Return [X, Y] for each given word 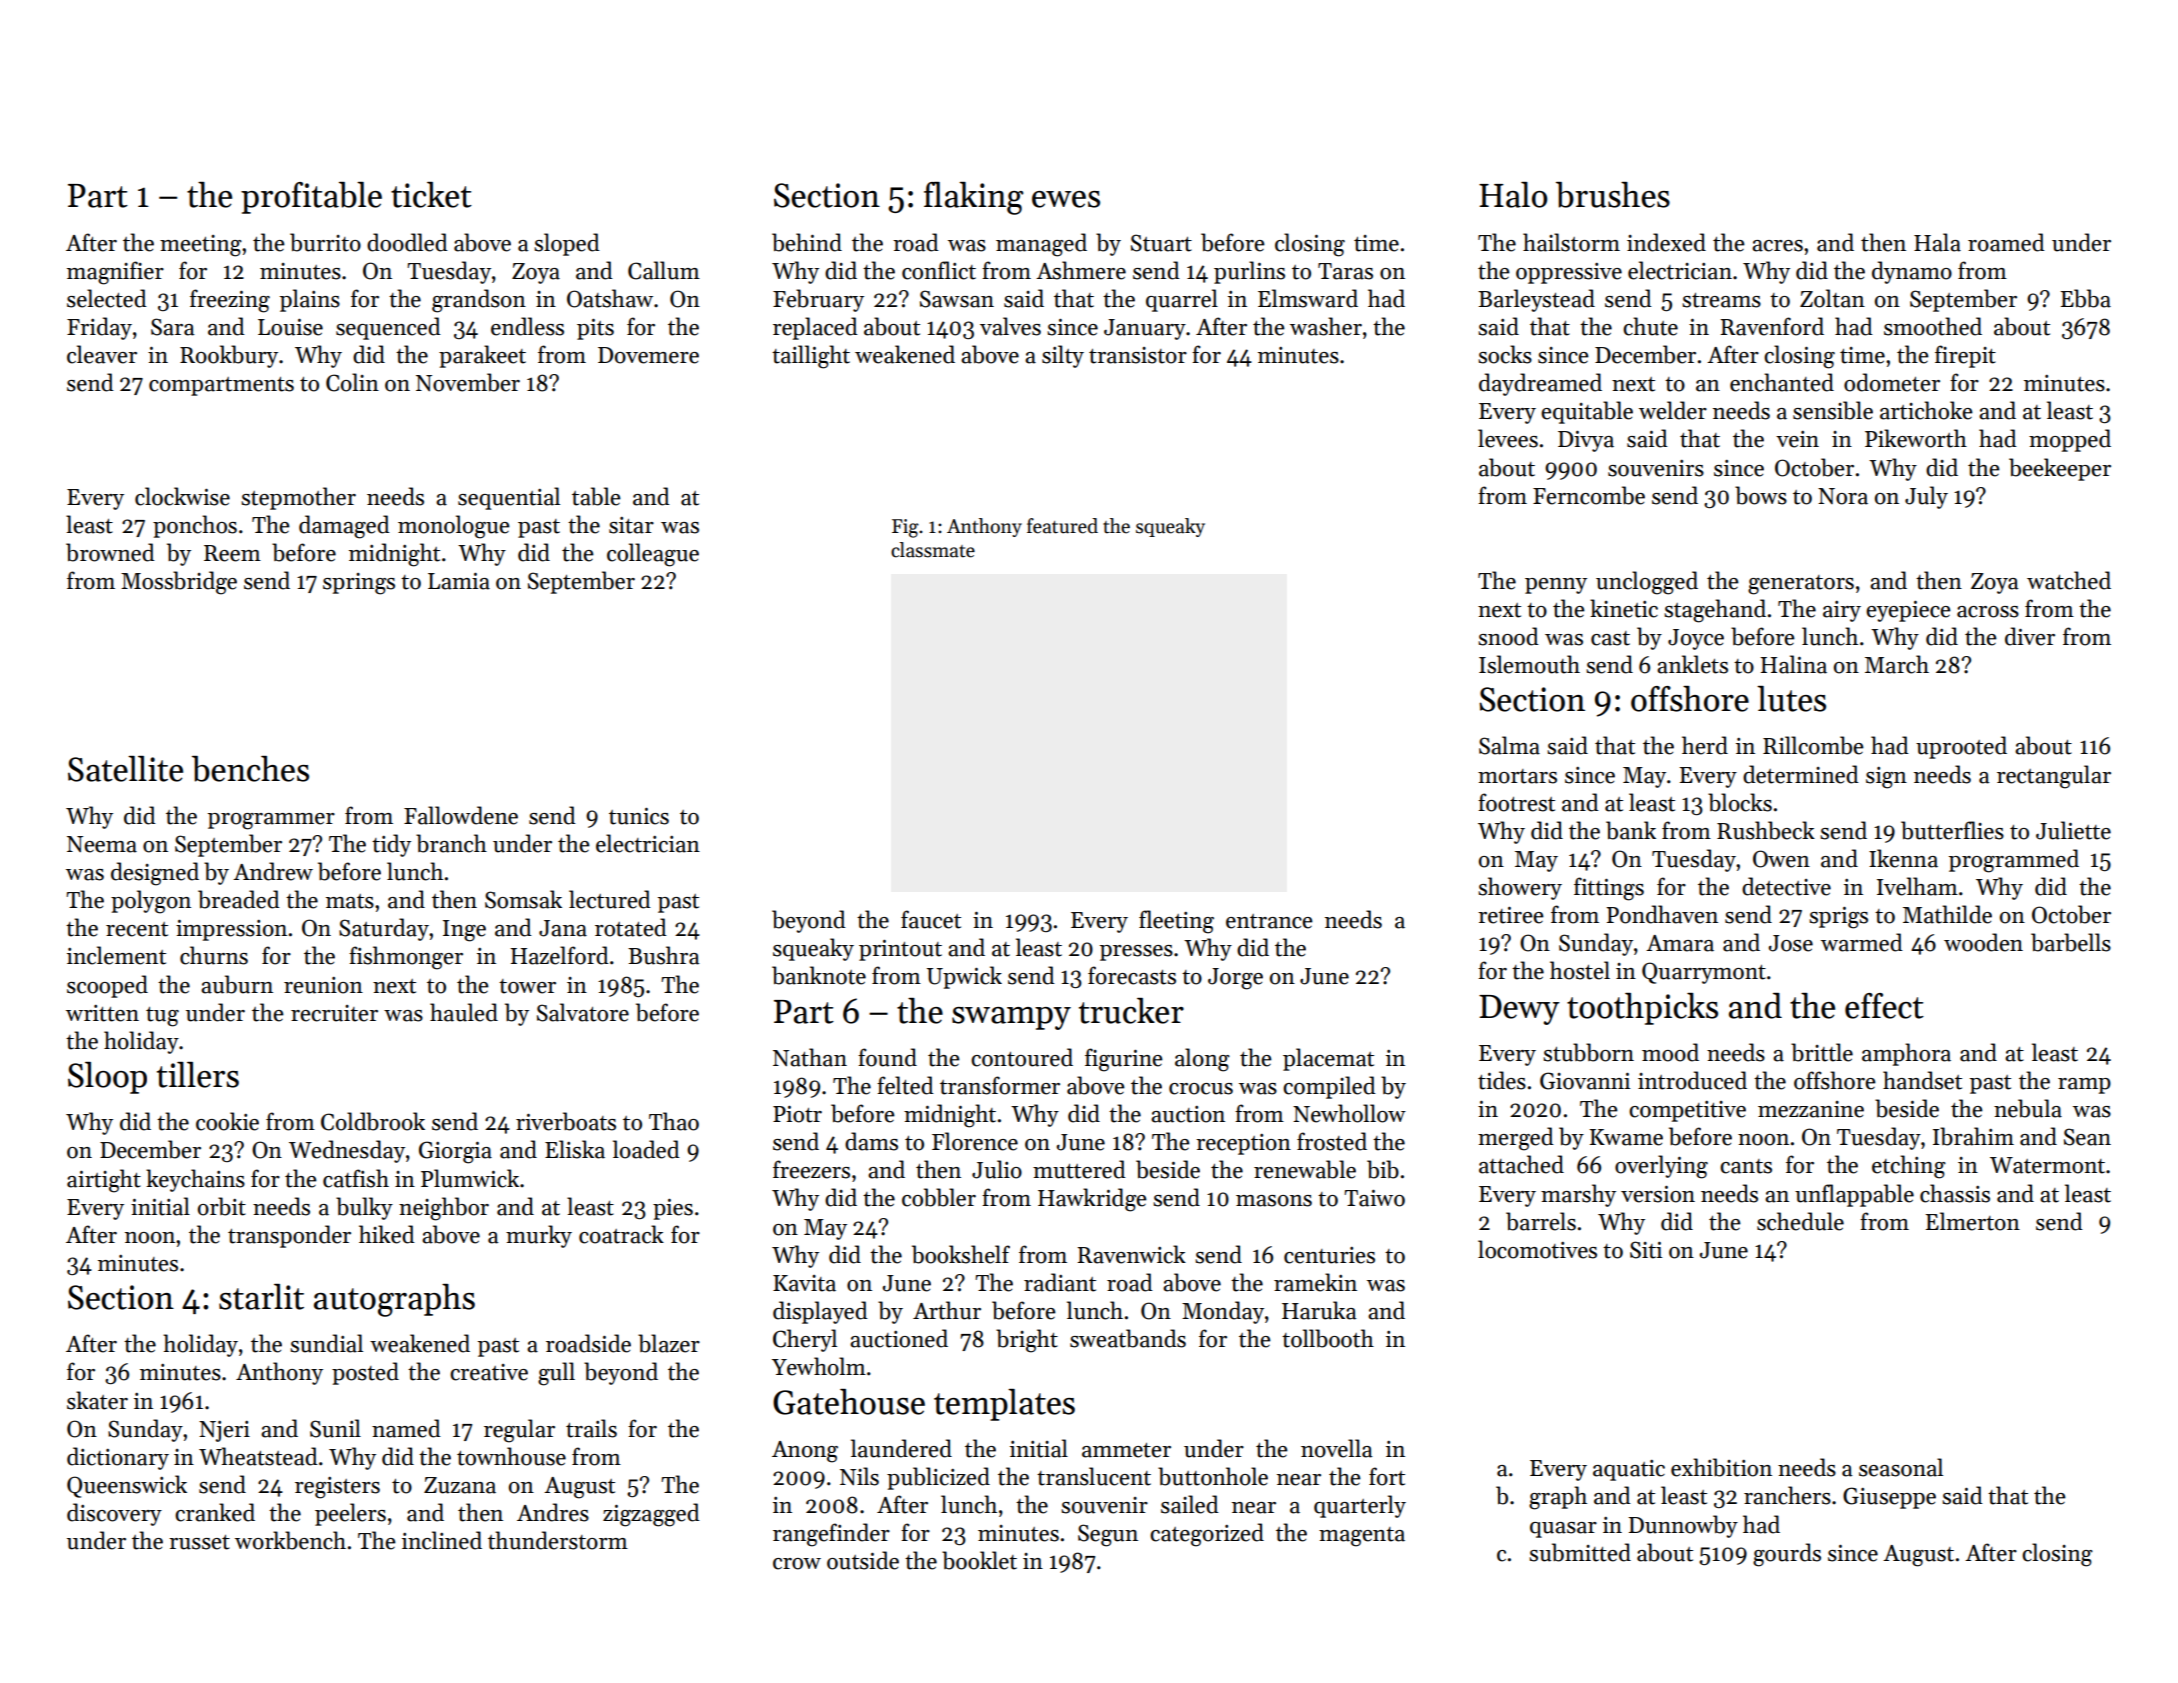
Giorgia [455, 1152]
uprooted [1961, 747]
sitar [631, 525]
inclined [442, 1540]
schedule [1800, 1221]
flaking [973, 198]
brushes [1613, 195]
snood [1508, 636]
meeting [201, 246]
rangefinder [831, 1535]
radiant [1060, 1282]
